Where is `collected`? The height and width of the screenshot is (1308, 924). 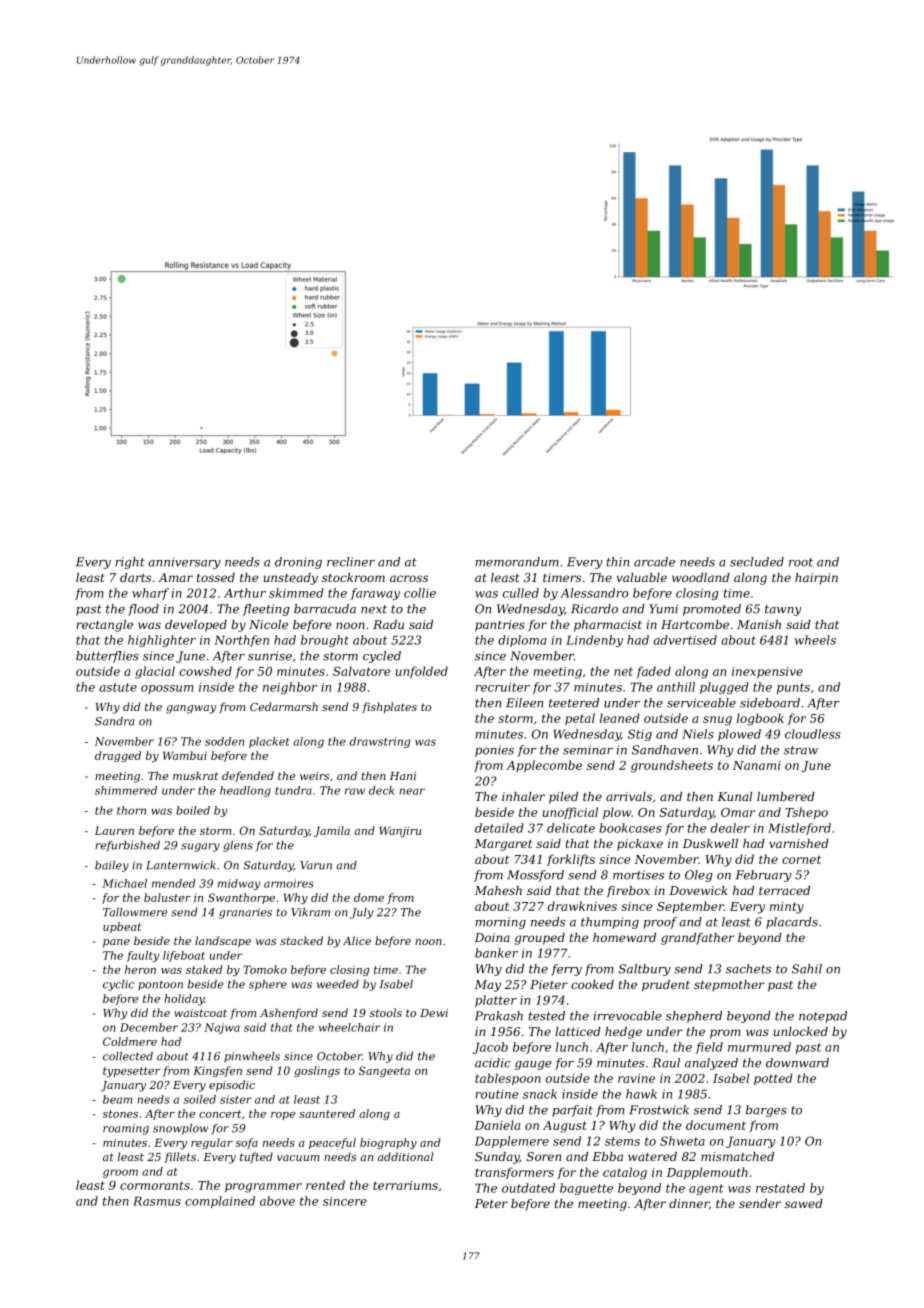 collected is located at coordinates (128, 1056).
